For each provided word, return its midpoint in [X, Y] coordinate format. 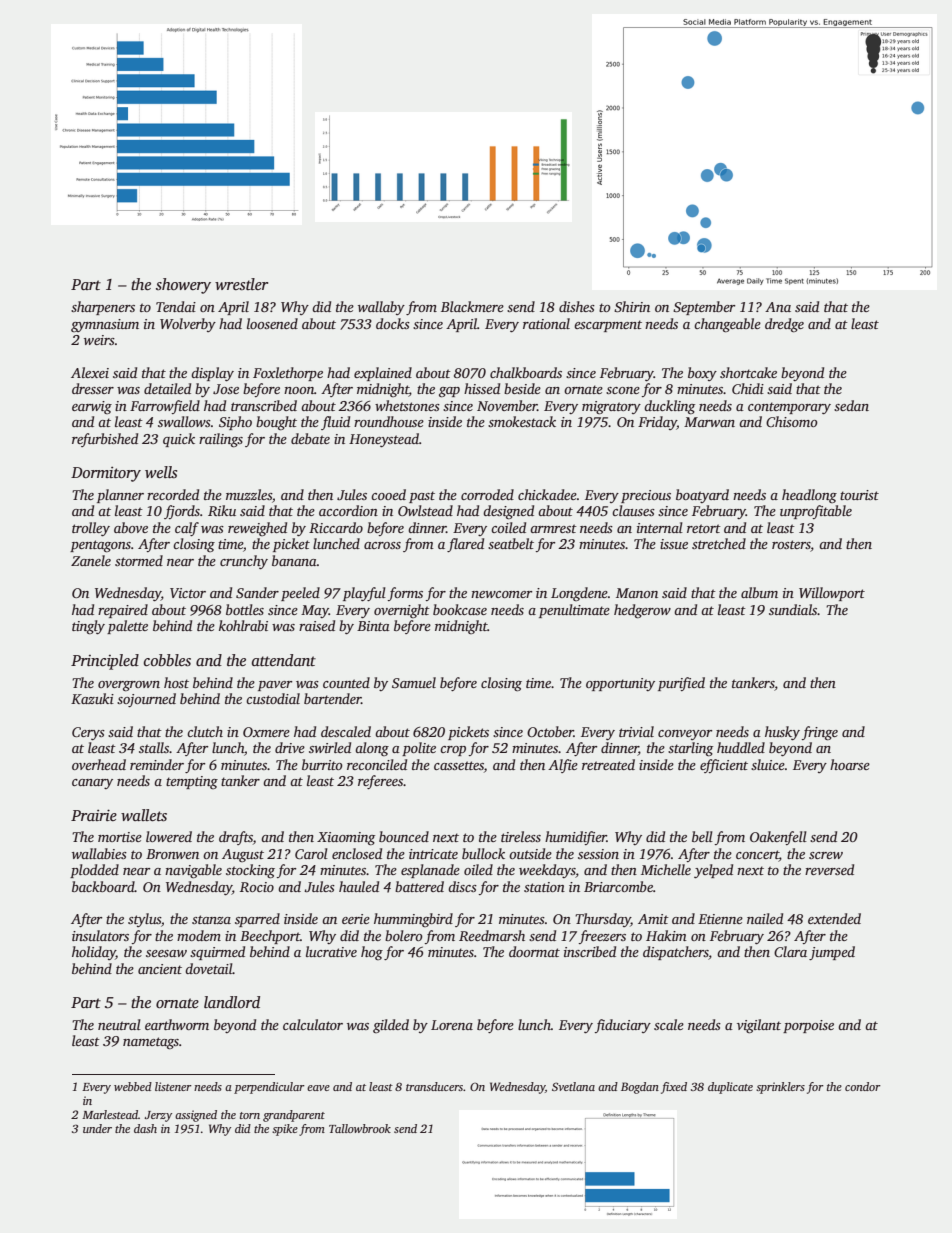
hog [372, 953]
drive [290, 747]
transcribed [264, 405]
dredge [784, 325]
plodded [94, 871]
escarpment [608, 326]
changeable [727, 325]
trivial [636, 731]
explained [383, 374]
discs [462, 886]
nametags [151, 1043]
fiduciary [623, 1026]
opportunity [620, 684]
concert [757, 854]
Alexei [90, 372]
